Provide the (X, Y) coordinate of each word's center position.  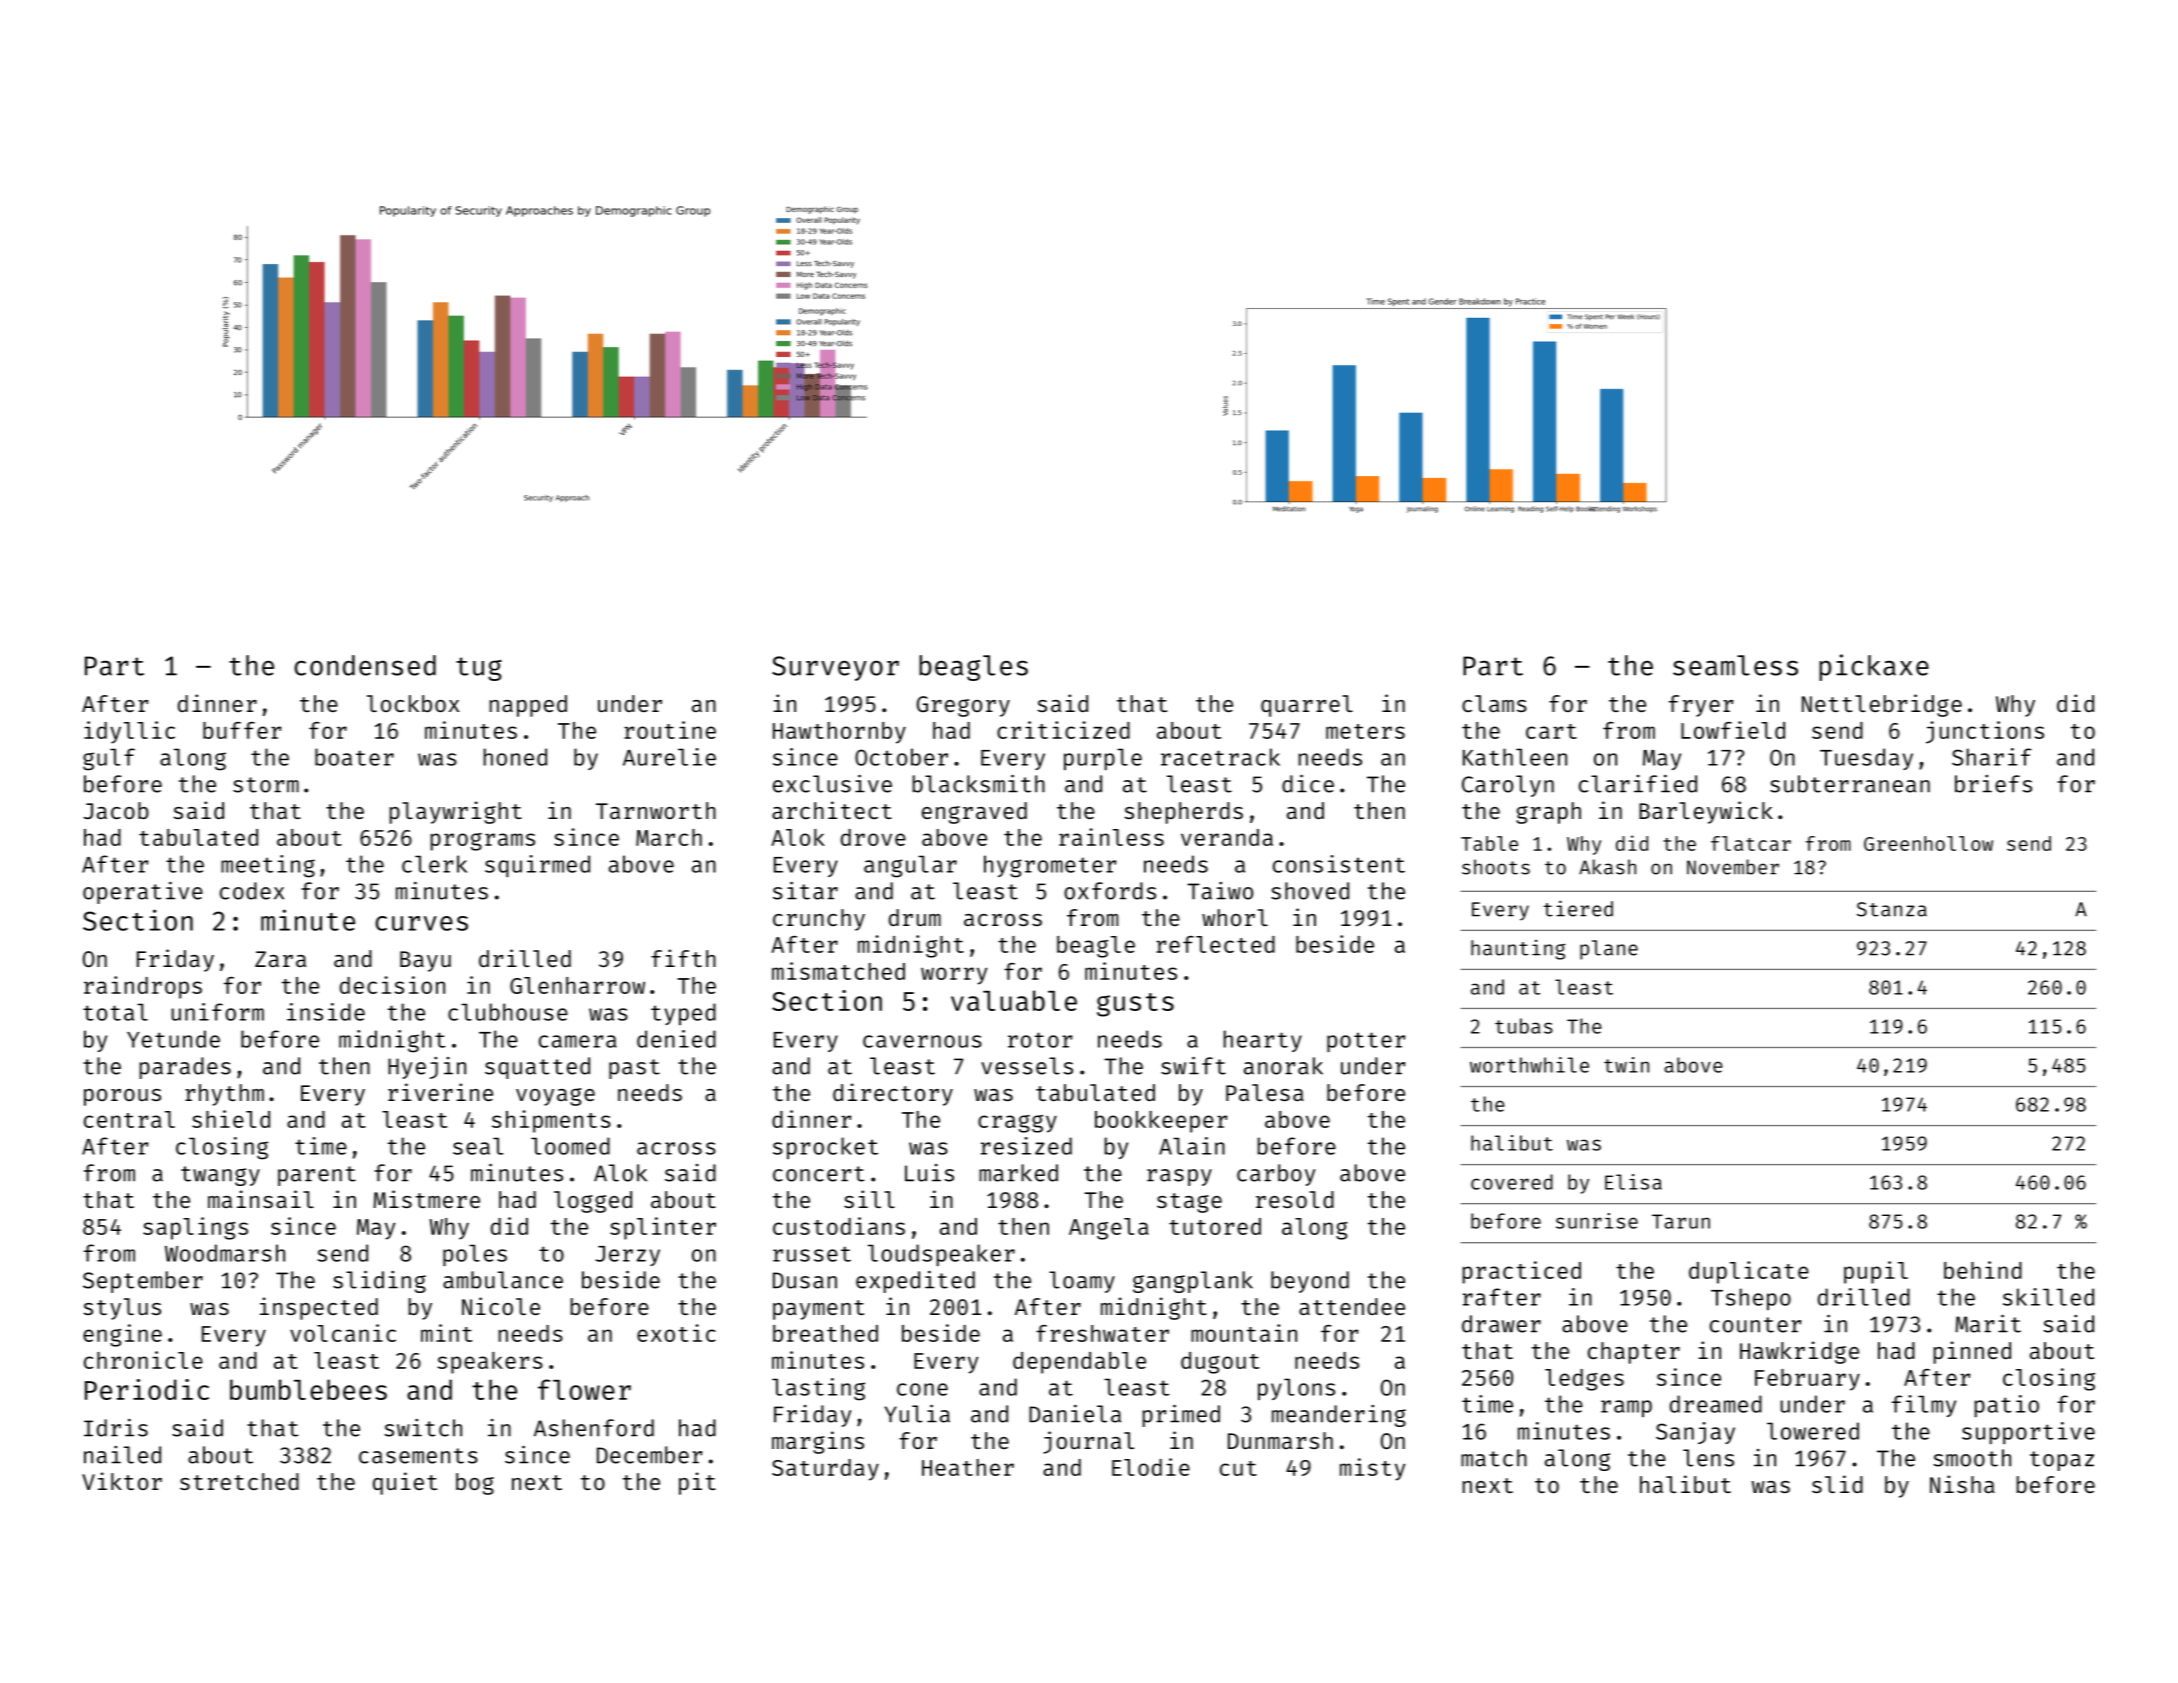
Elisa (1633, 1182)
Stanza (1892, 909)
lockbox (413, 703)
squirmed (537, 866)
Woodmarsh (225, 1253)
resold (1295, 1199)
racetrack (1220, 757)
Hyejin (427, 1068)
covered (1512, 1182)
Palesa (1265, 1092)
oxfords (1110, 891)
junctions (1985, 732)
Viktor (122, 1481)
